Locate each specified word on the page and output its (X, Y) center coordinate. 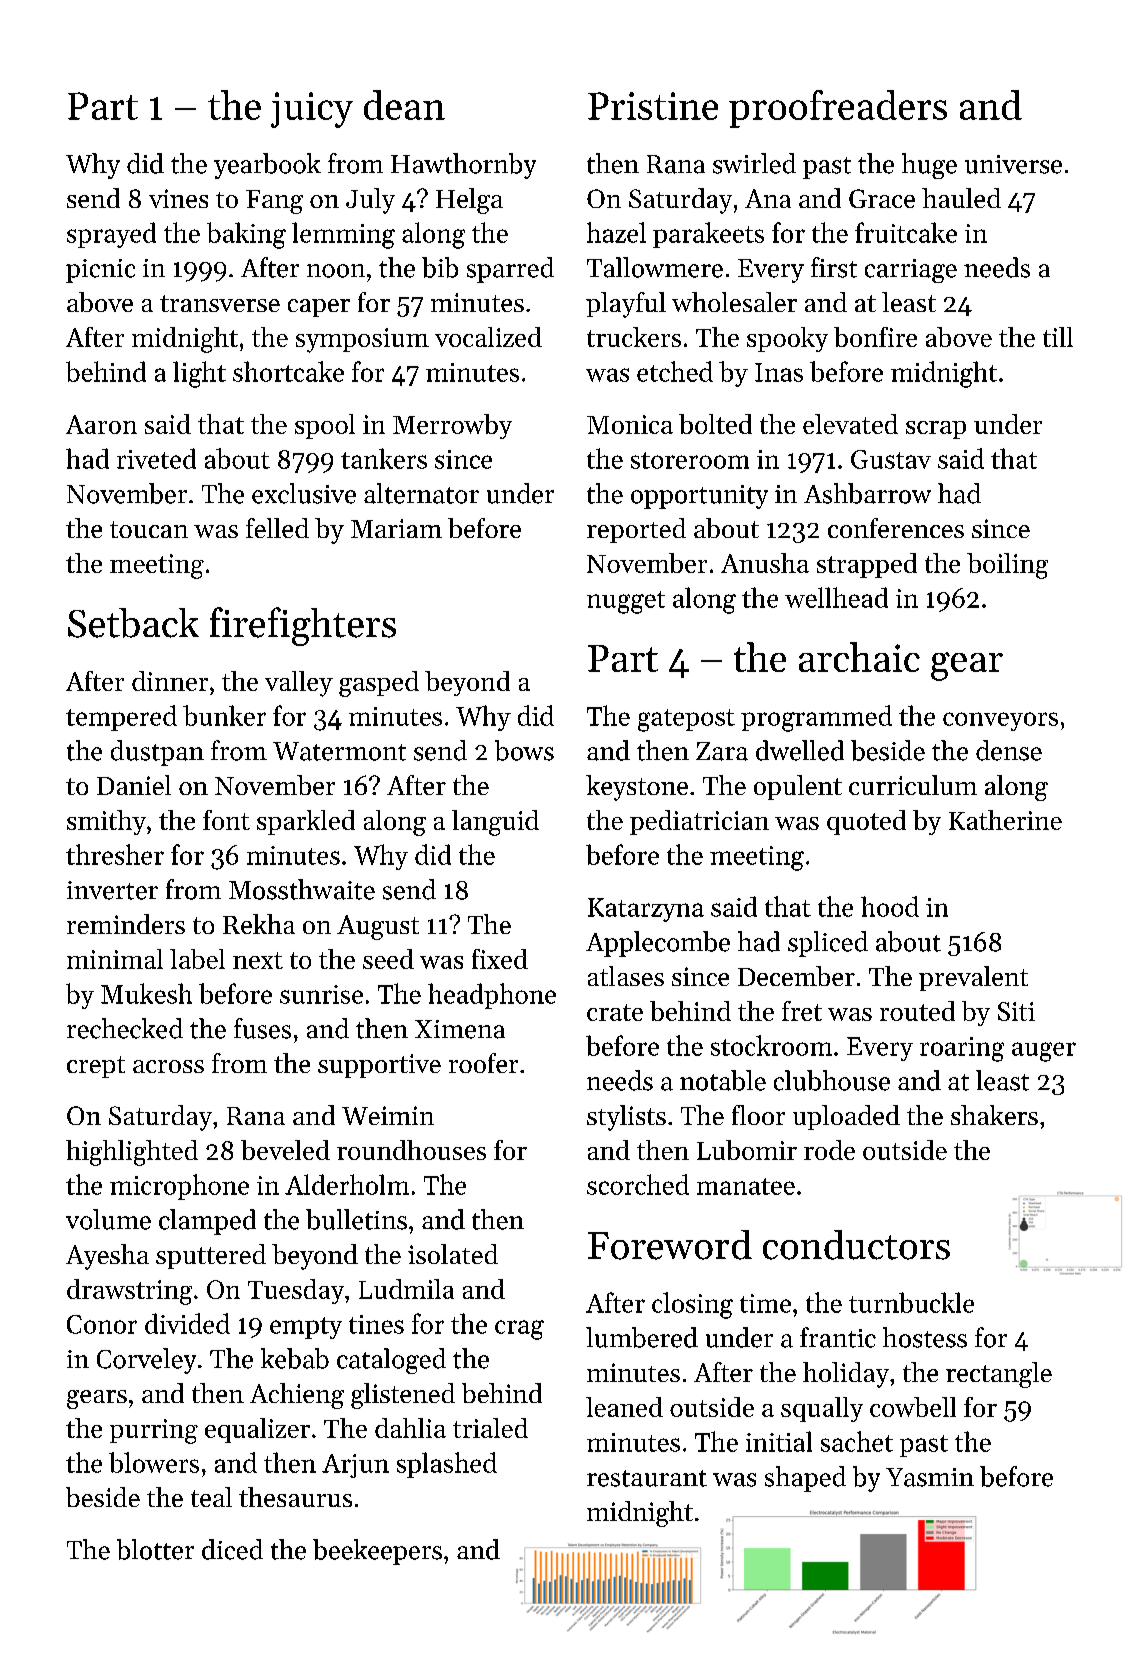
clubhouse (832, 1080)
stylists (626, 1118)
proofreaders (838, 109)
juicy (312, 110)
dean (404, 105)
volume (108, 1219)
